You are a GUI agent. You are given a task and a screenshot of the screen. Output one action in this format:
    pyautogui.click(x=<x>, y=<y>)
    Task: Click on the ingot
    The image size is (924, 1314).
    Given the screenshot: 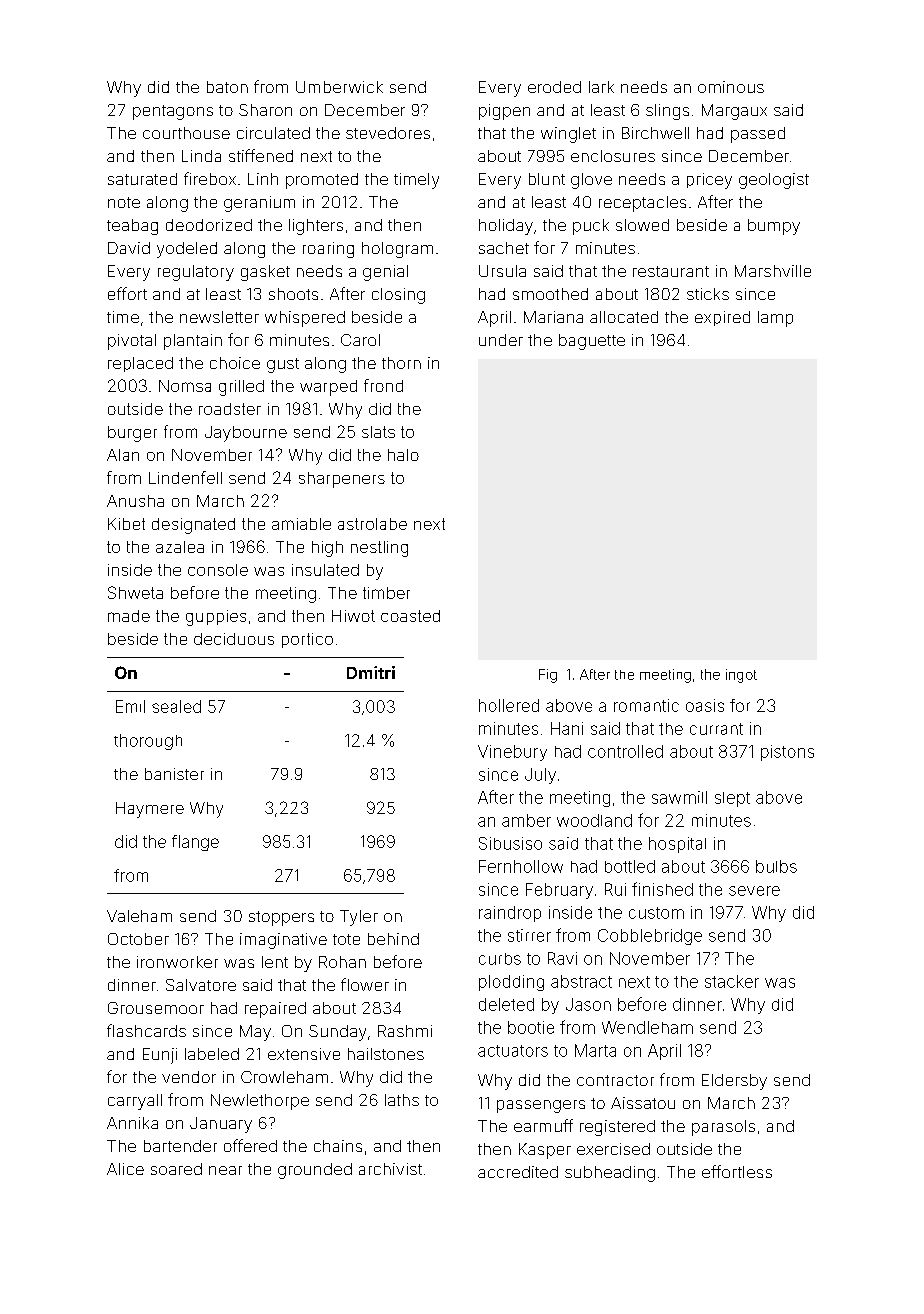 What is the action you would take?
    pyautogui.click(x=741, y=676)
